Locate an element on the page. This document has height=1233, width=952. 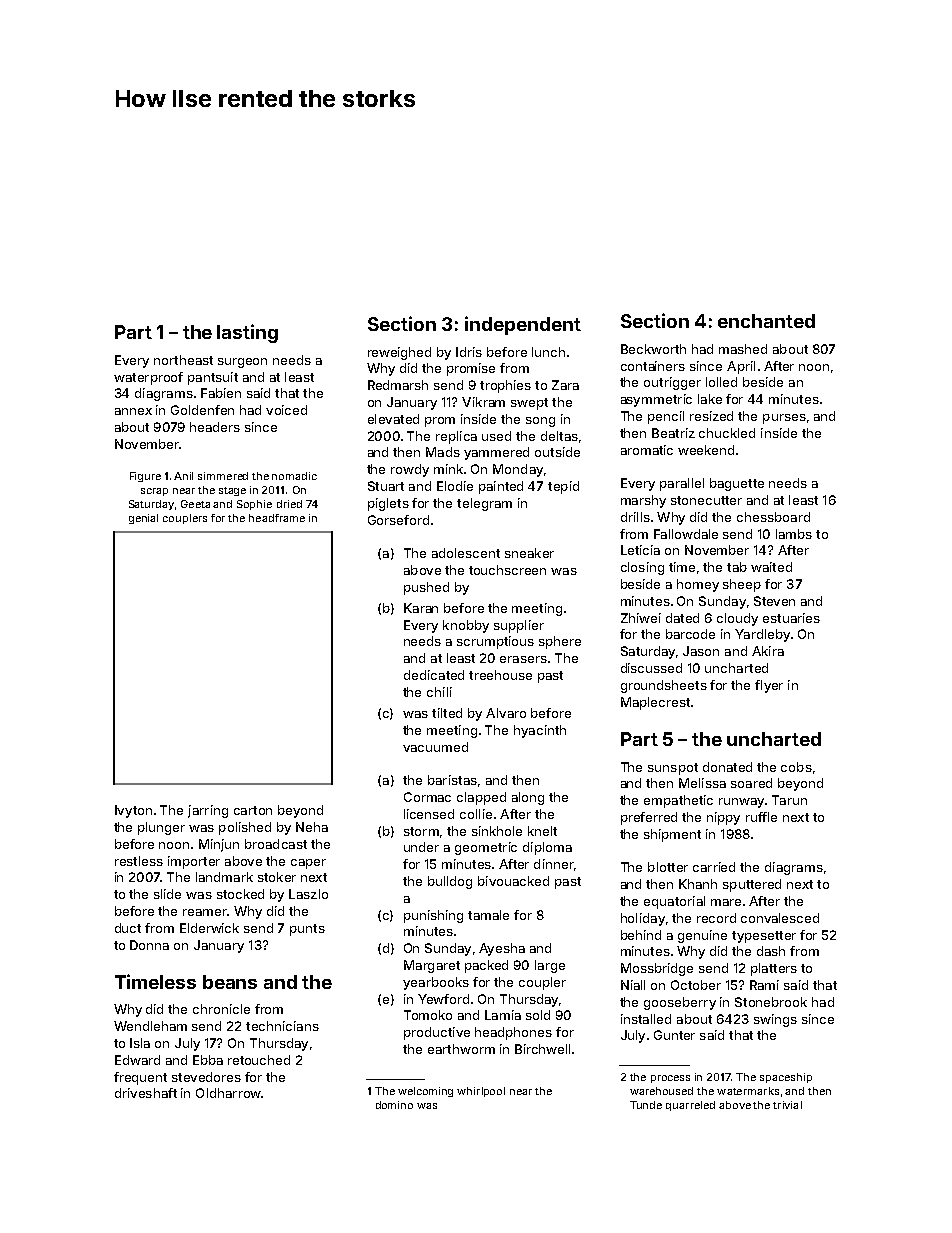
northeast is located at coordinates (183, 360).
